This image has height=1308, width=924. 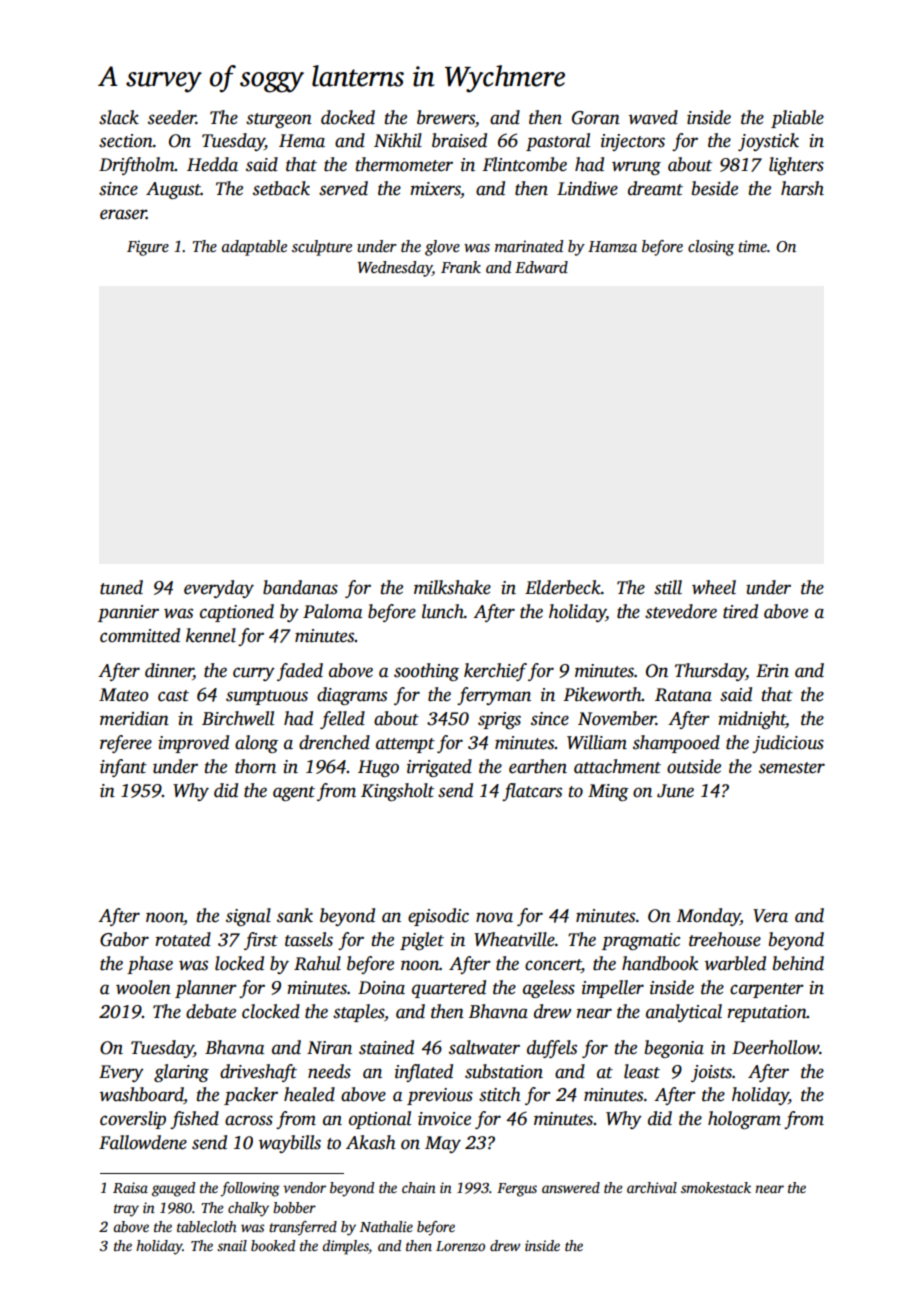 I want to click on tray, so click(x=126, y=1210).
